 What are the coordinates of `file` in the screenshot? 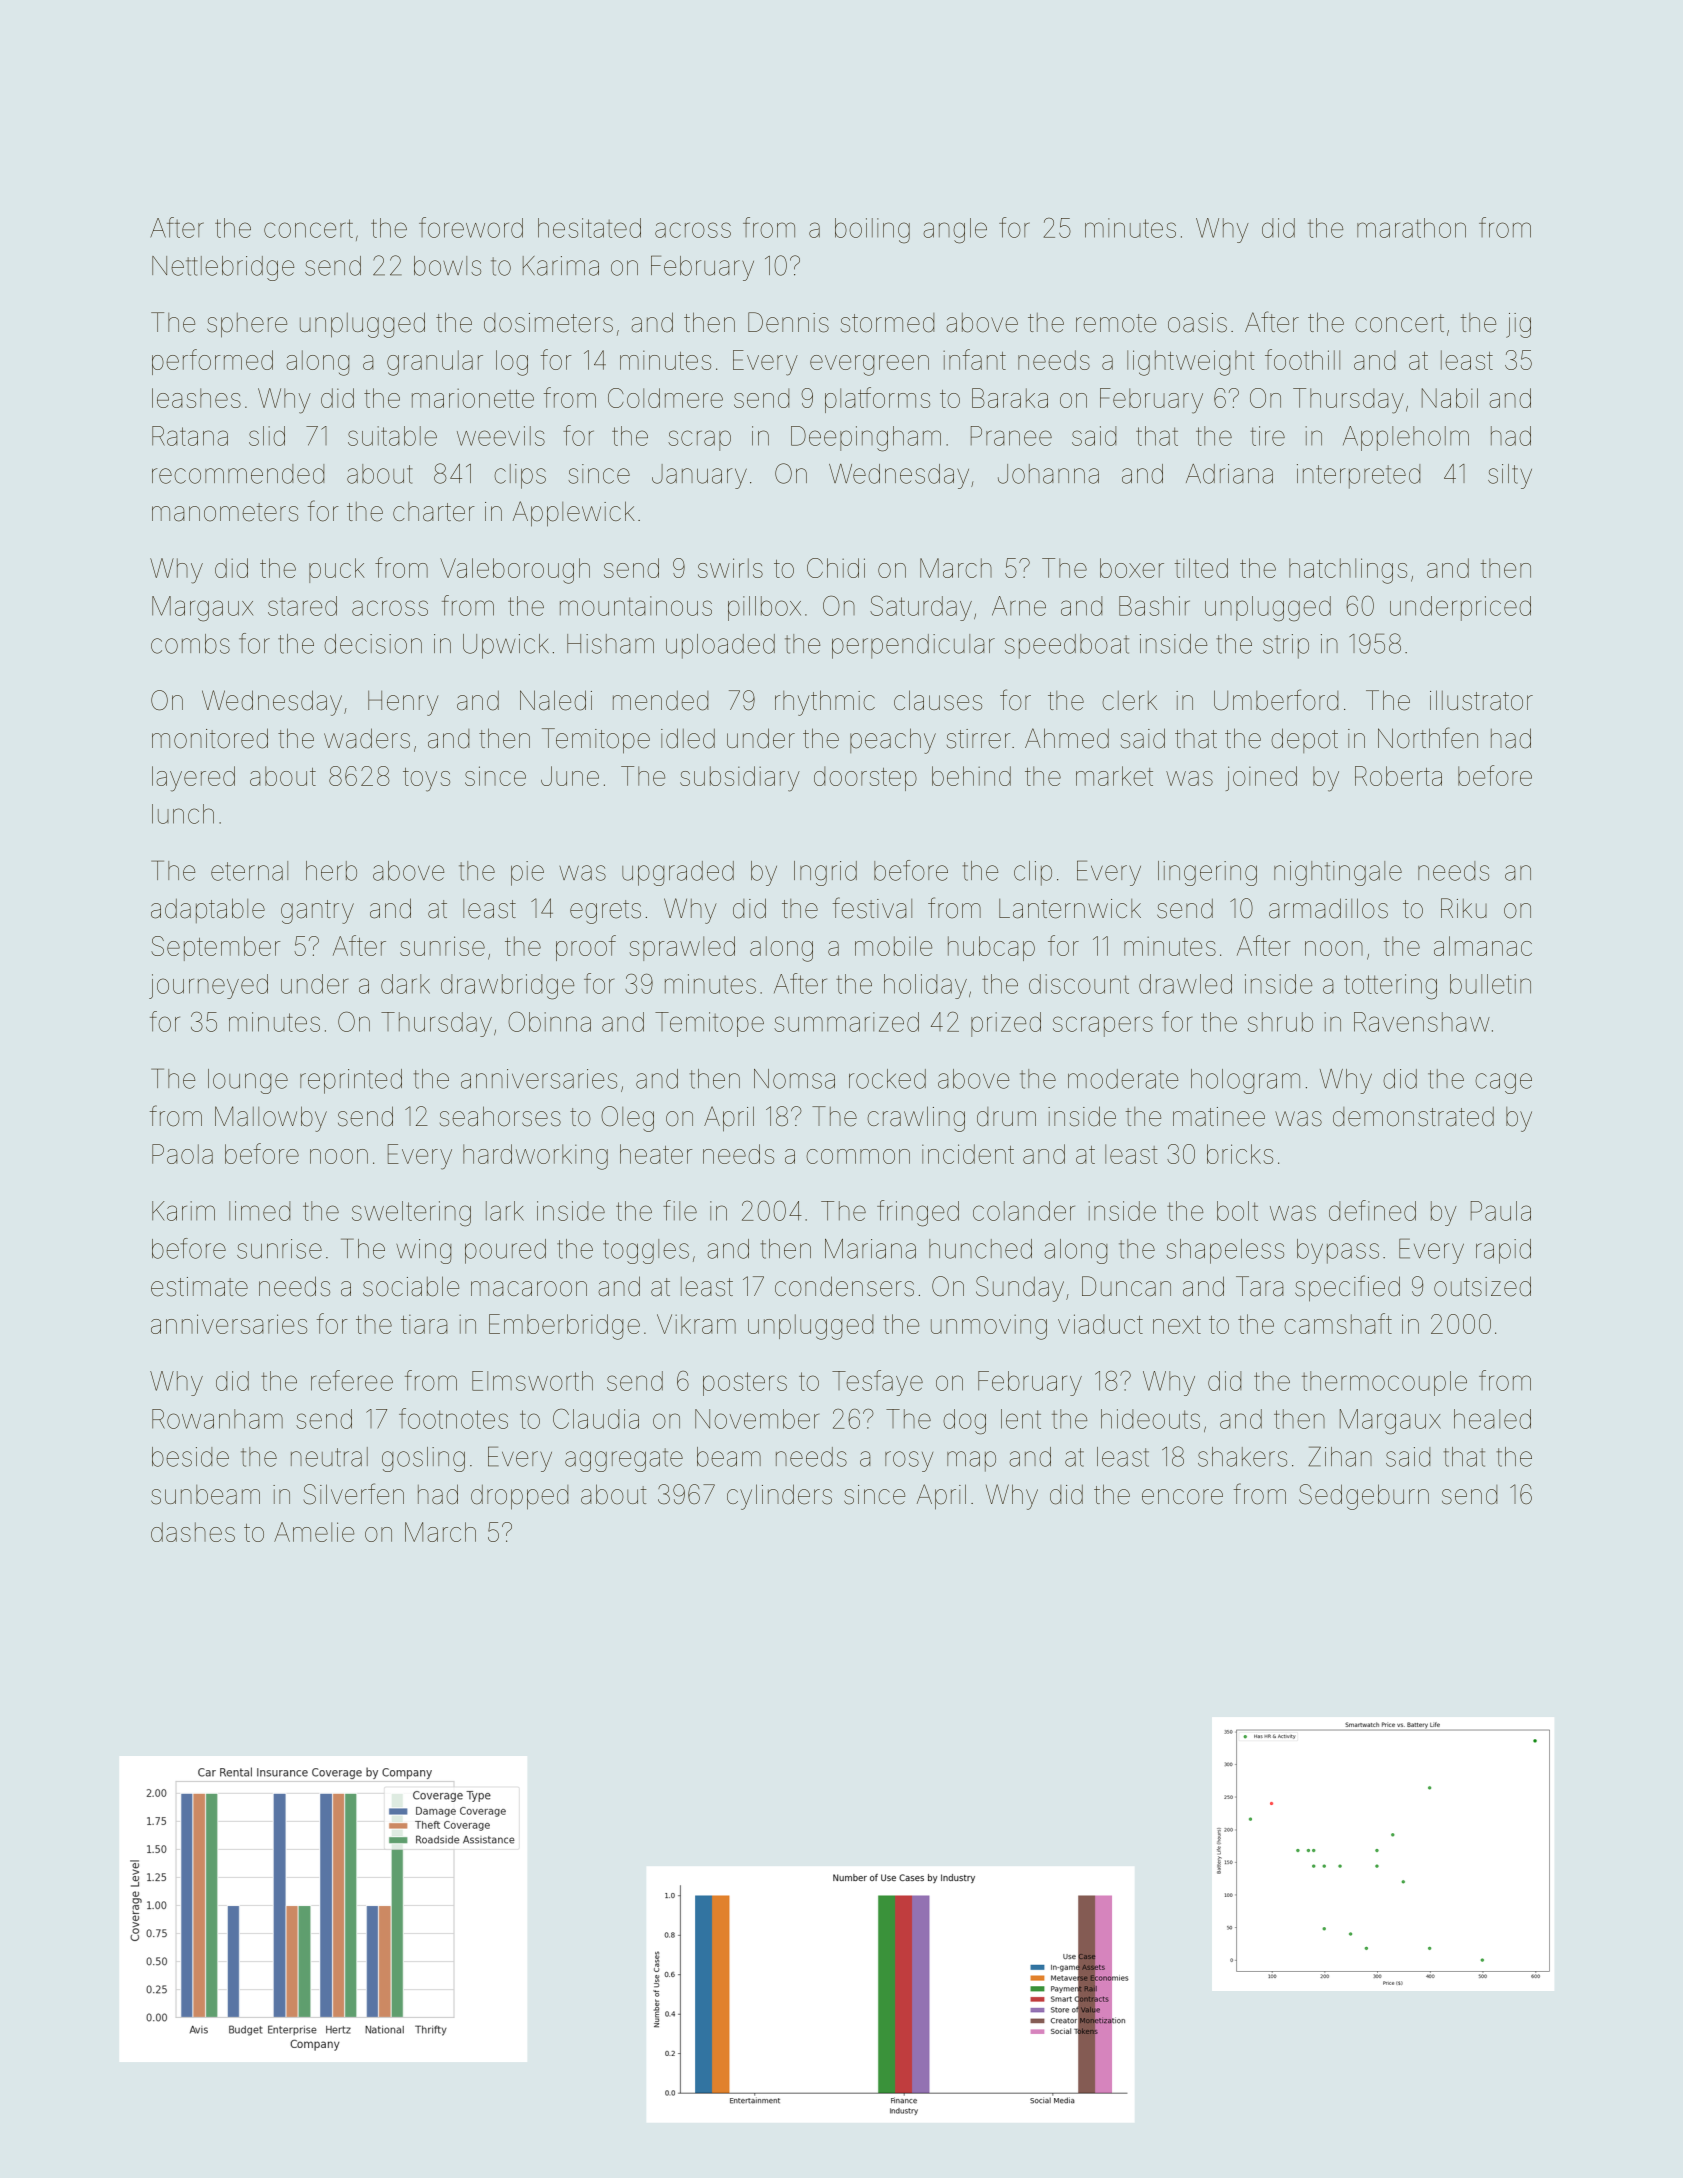 It's located at (680, 1210).
